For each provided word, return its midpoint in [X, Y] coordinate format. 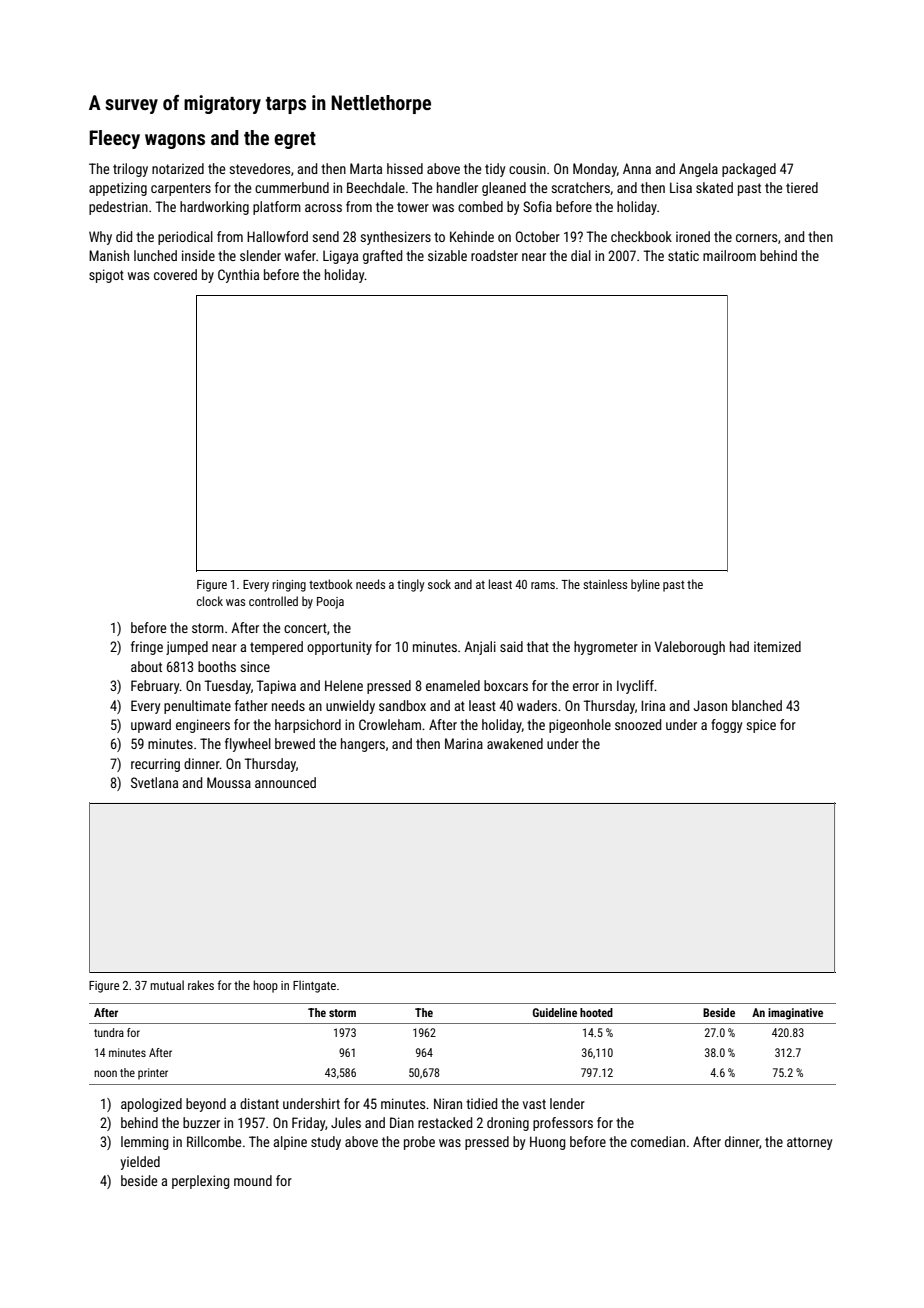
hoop [265, 986]
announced [285, 782]
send [325, 236]
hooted [596, 1012]
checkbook [641, 236]
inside [198, 255]
